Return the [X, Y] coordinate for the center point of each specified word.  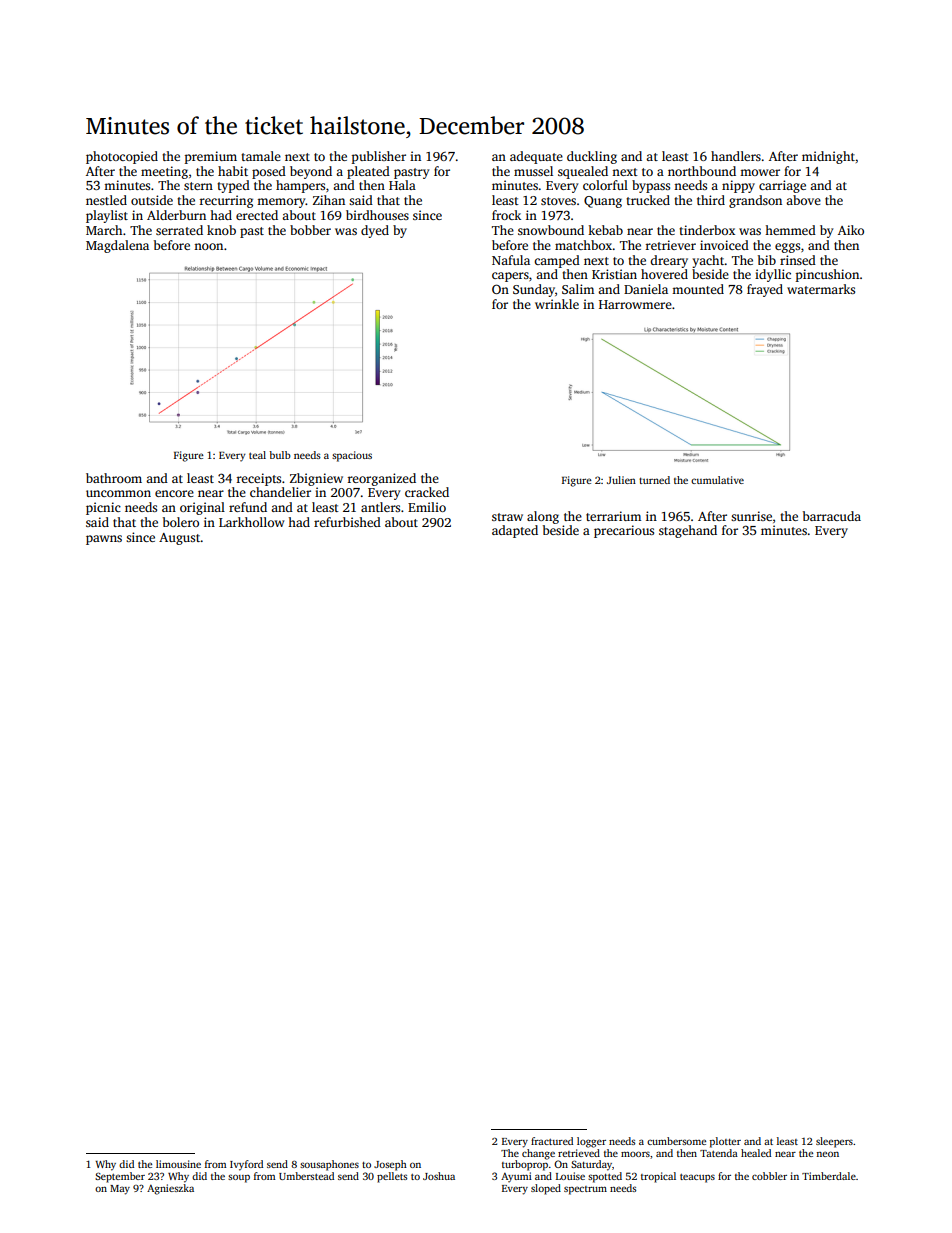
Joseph [390, 1165]
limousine [178, 1164]
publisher [379, 157]
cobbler [769, 1176]
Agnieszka [170, 1189]
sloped [546, 1189]
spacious [352, 456]
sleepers [834, 1142]
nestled [106, 200]
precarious [624, 531]
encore [174, 493]
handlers [736, 156]
